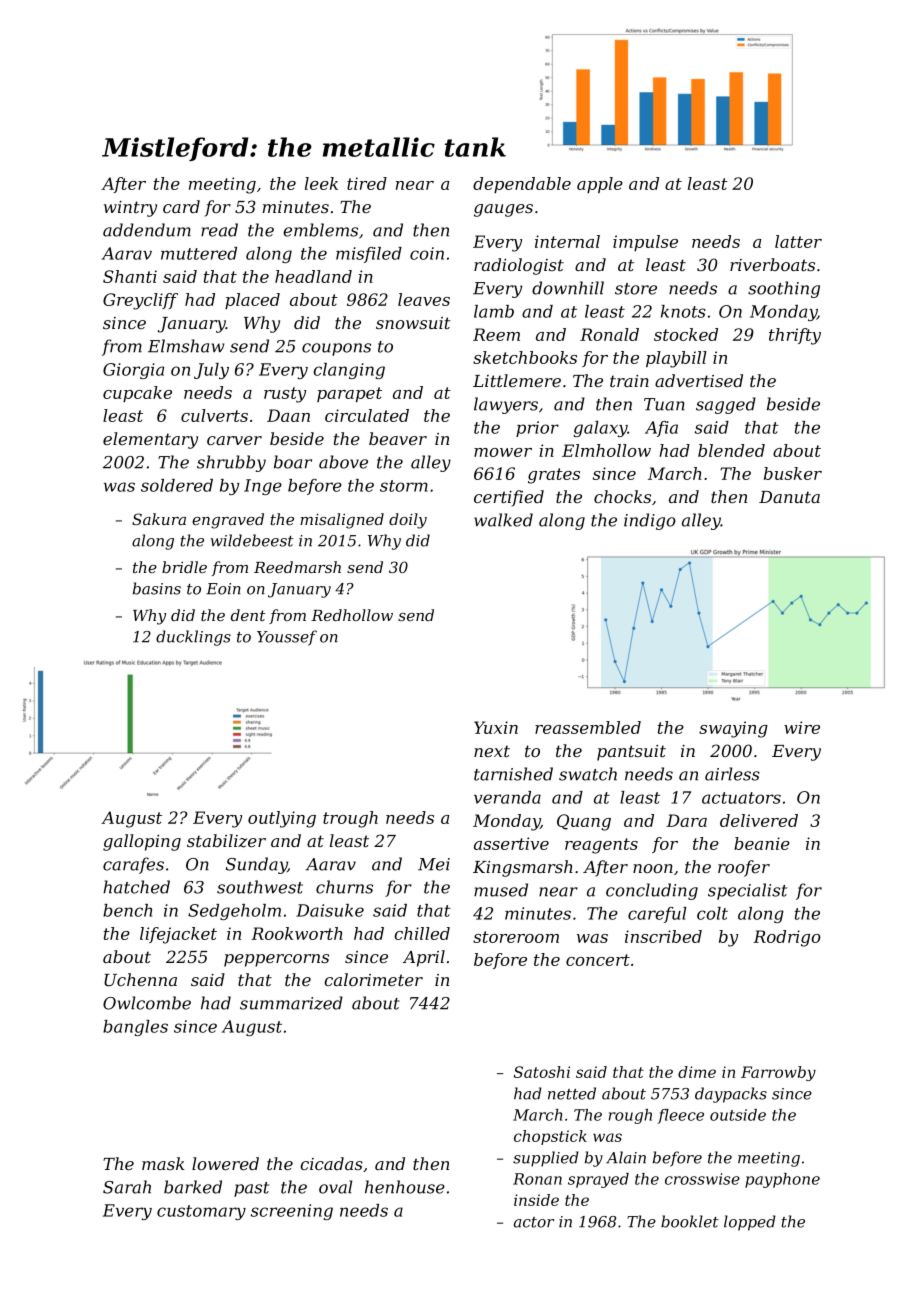  I want to click on lowered, so click(225, 1163).
